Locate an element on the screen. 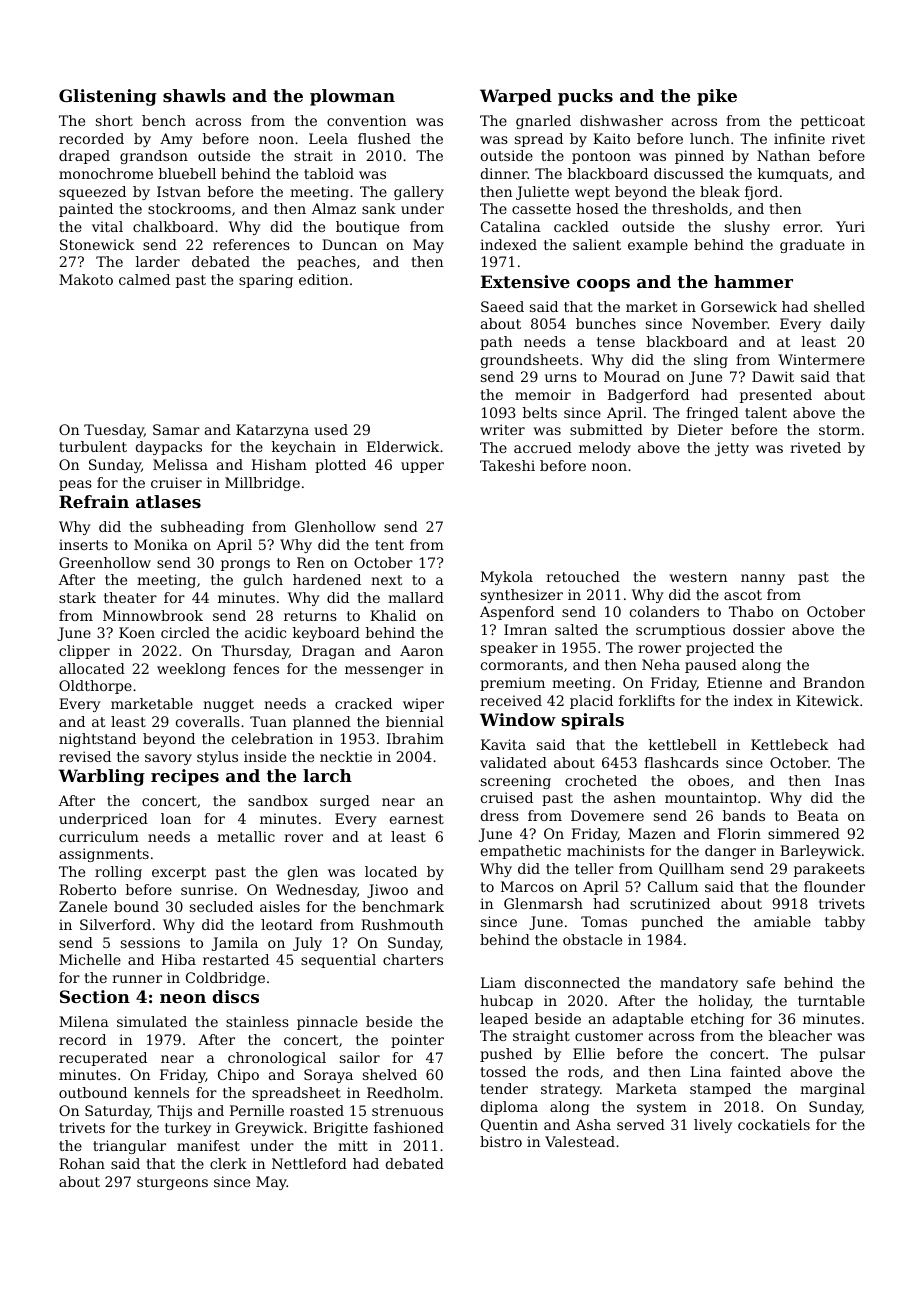 This screenshot has width=924, height=1308. Glistening is located at coordinates (108, 97).
